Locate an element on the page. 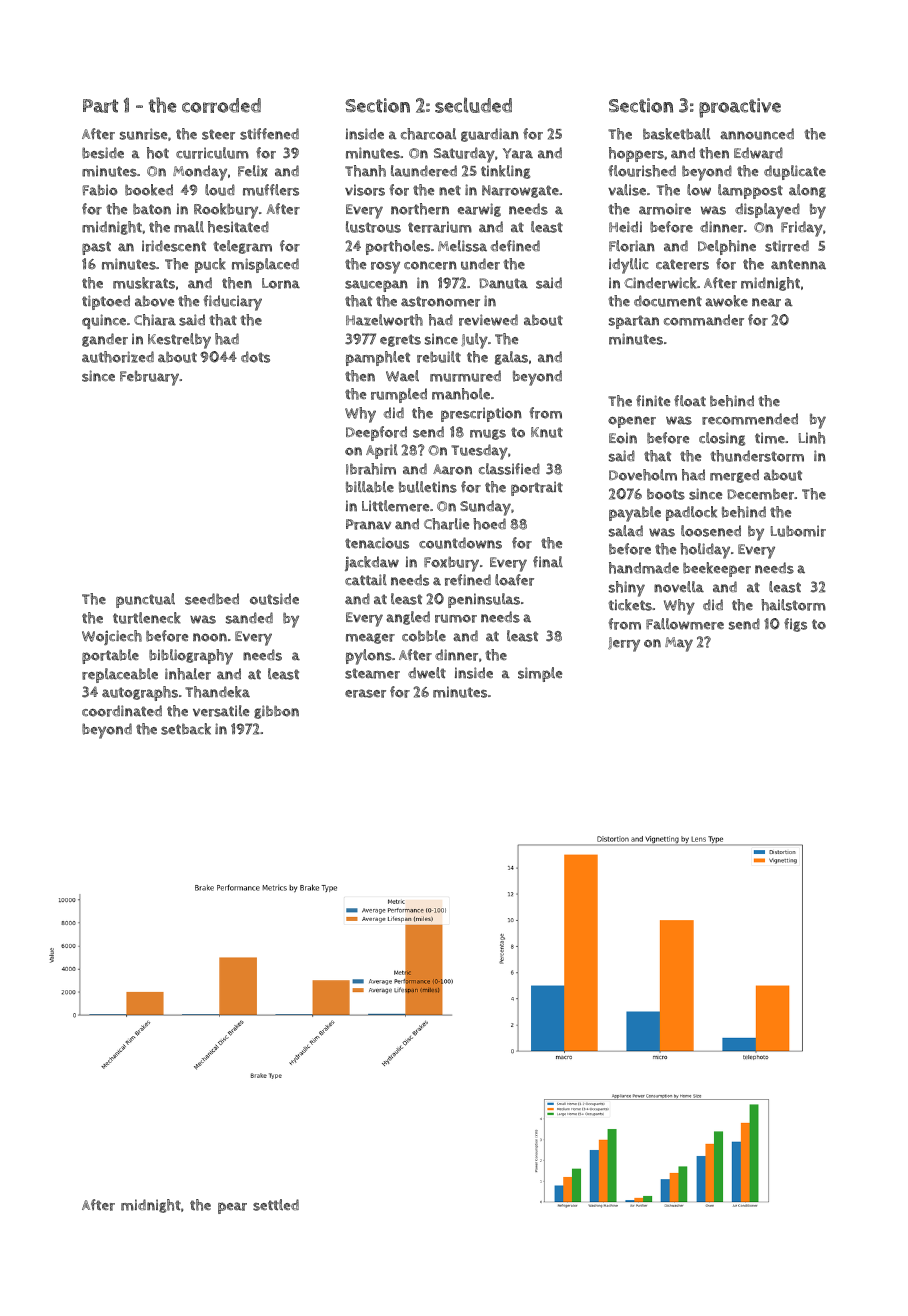  near is located at coordinates (766, 302).
